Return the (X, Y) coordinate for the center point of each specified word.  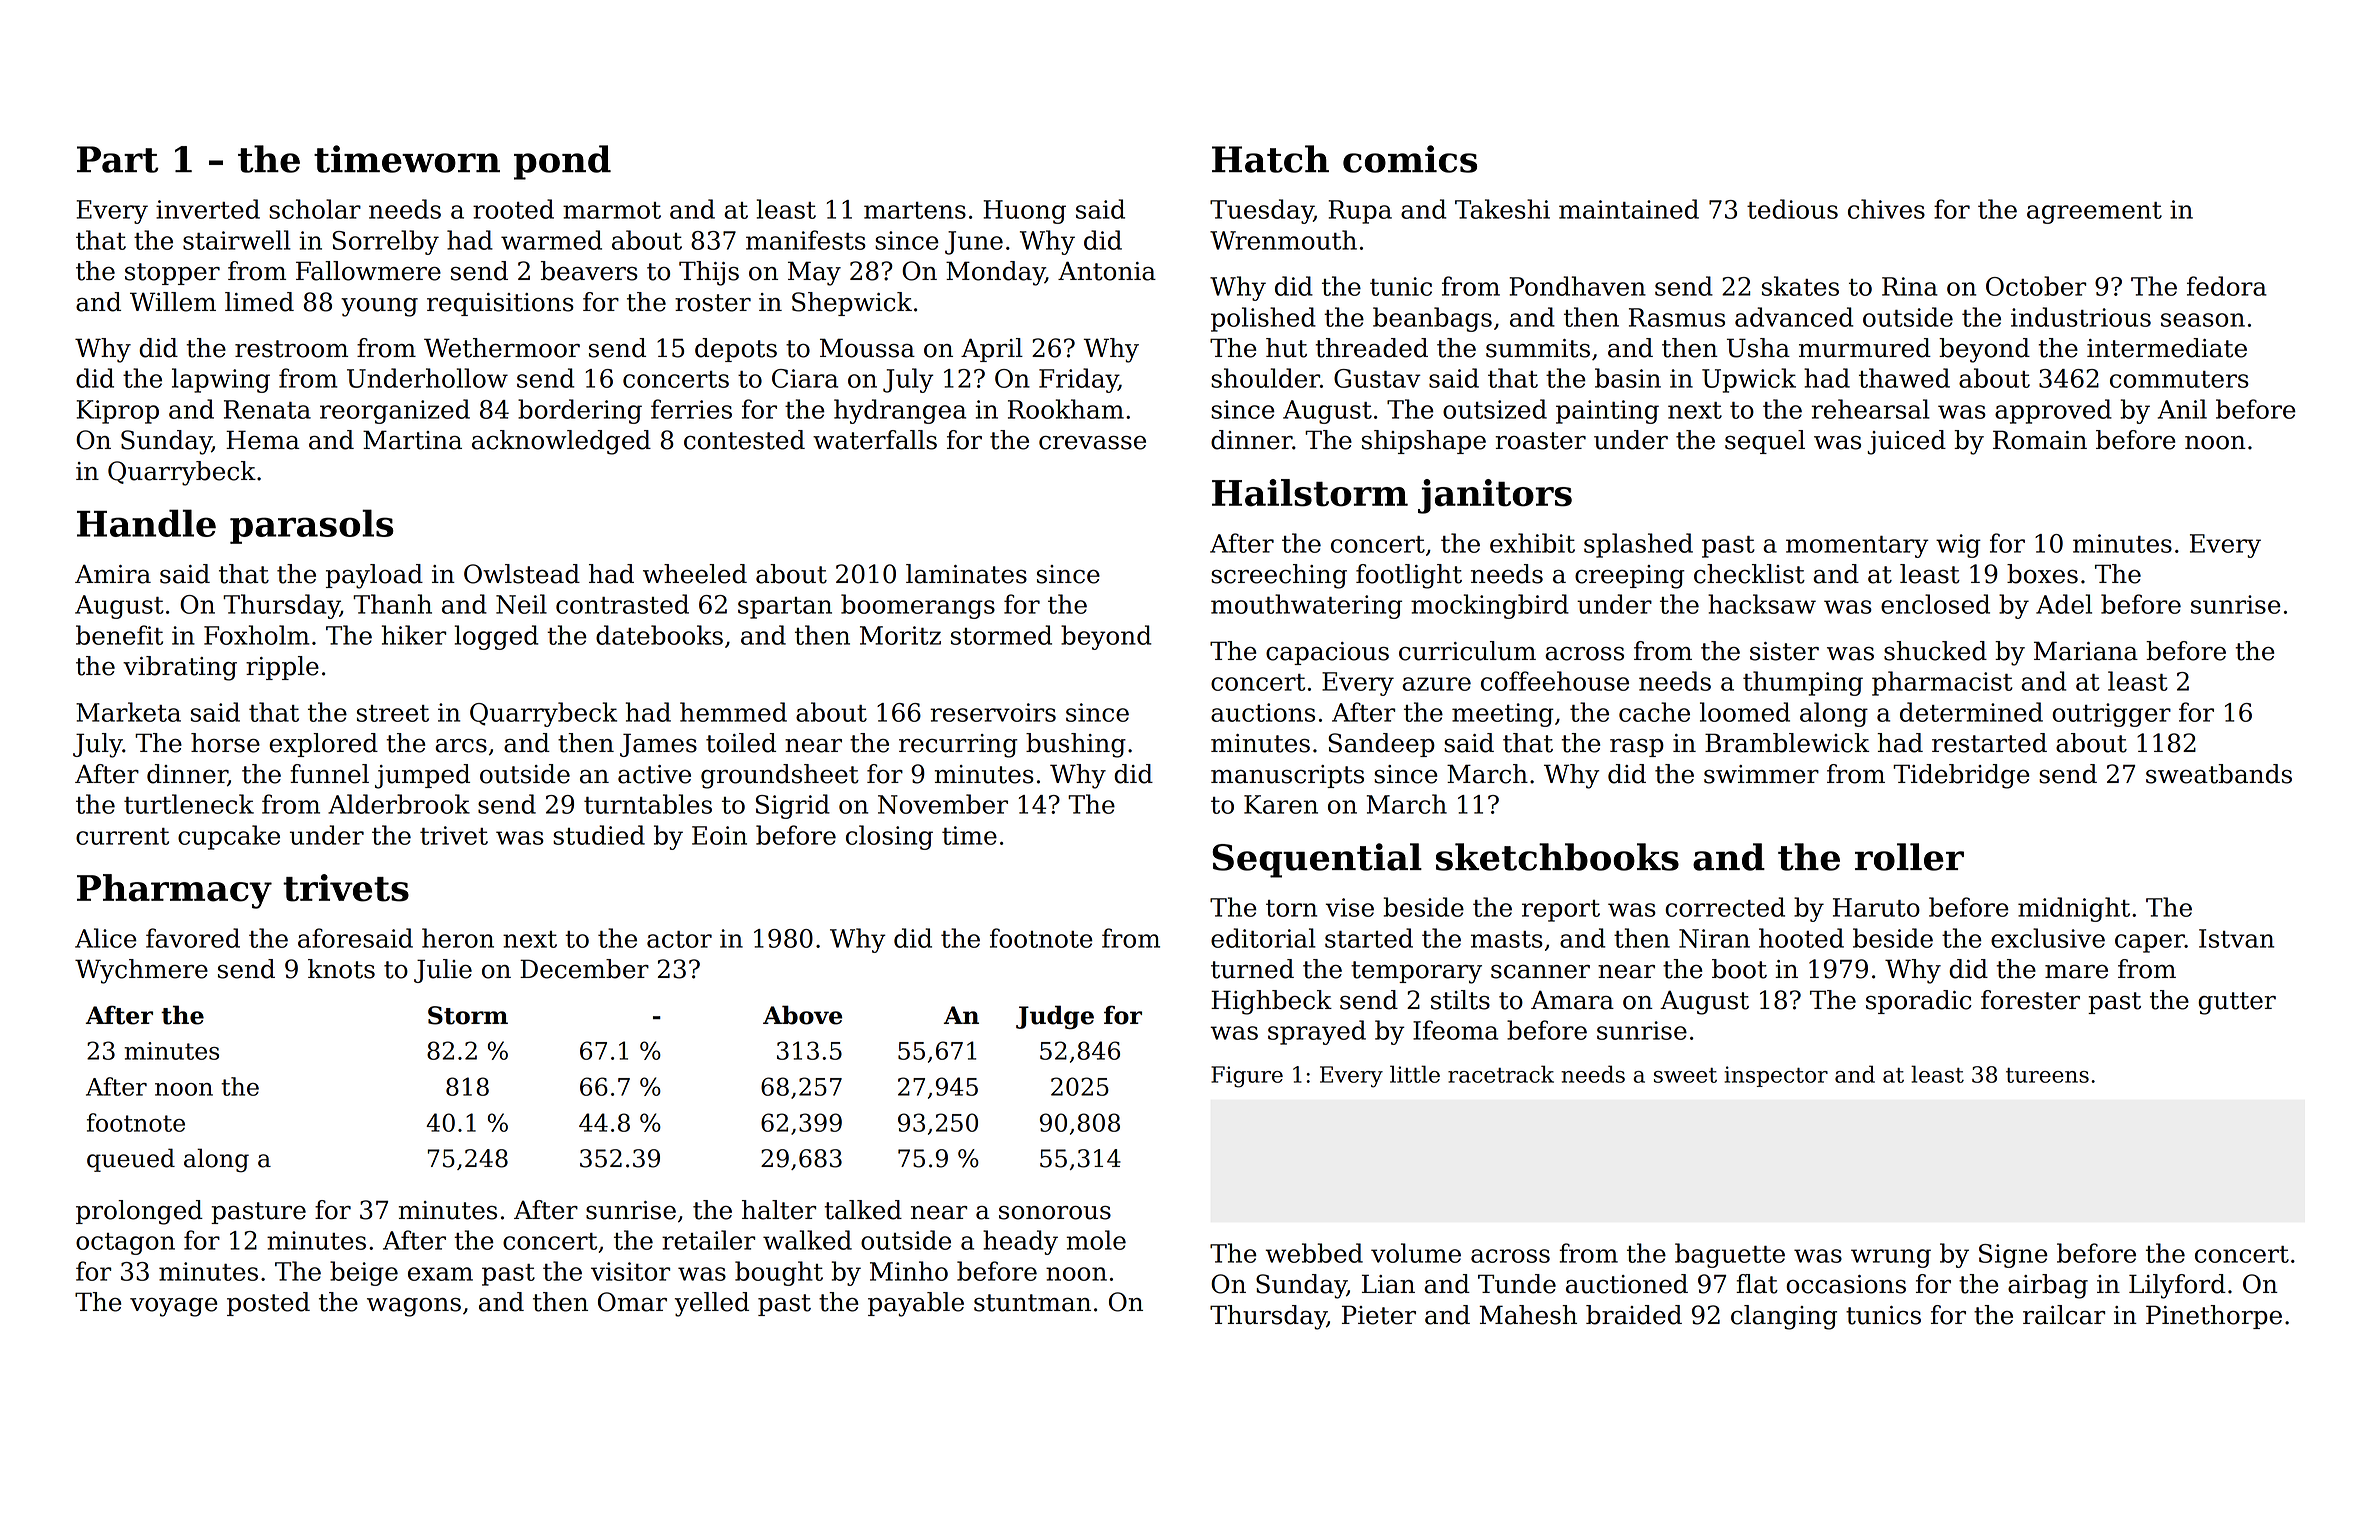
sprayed (1317, 1032)
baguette (1730, 1255)
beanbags (1432, 319)
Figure (1247, 1077)
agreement (2094, 213)
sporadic (1919, 1002)
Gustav (1377, 378)
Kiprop (117, 412)
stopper (172, 274)
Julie (443, 971)
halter (779, 1210)
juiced (1906, 442)
